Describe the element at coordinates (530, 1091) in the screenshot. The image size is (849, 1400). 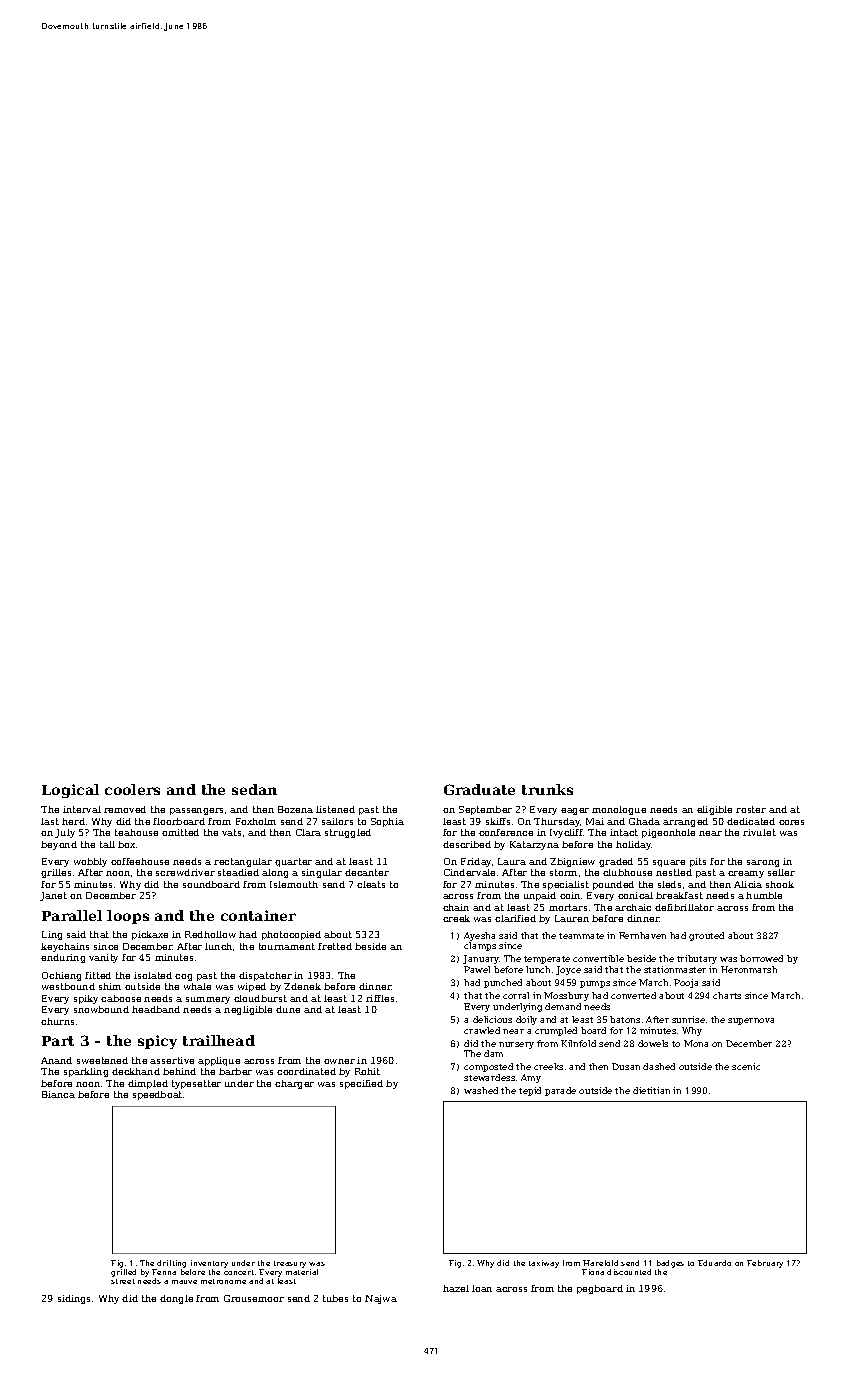
I see `tepid` at that location.
